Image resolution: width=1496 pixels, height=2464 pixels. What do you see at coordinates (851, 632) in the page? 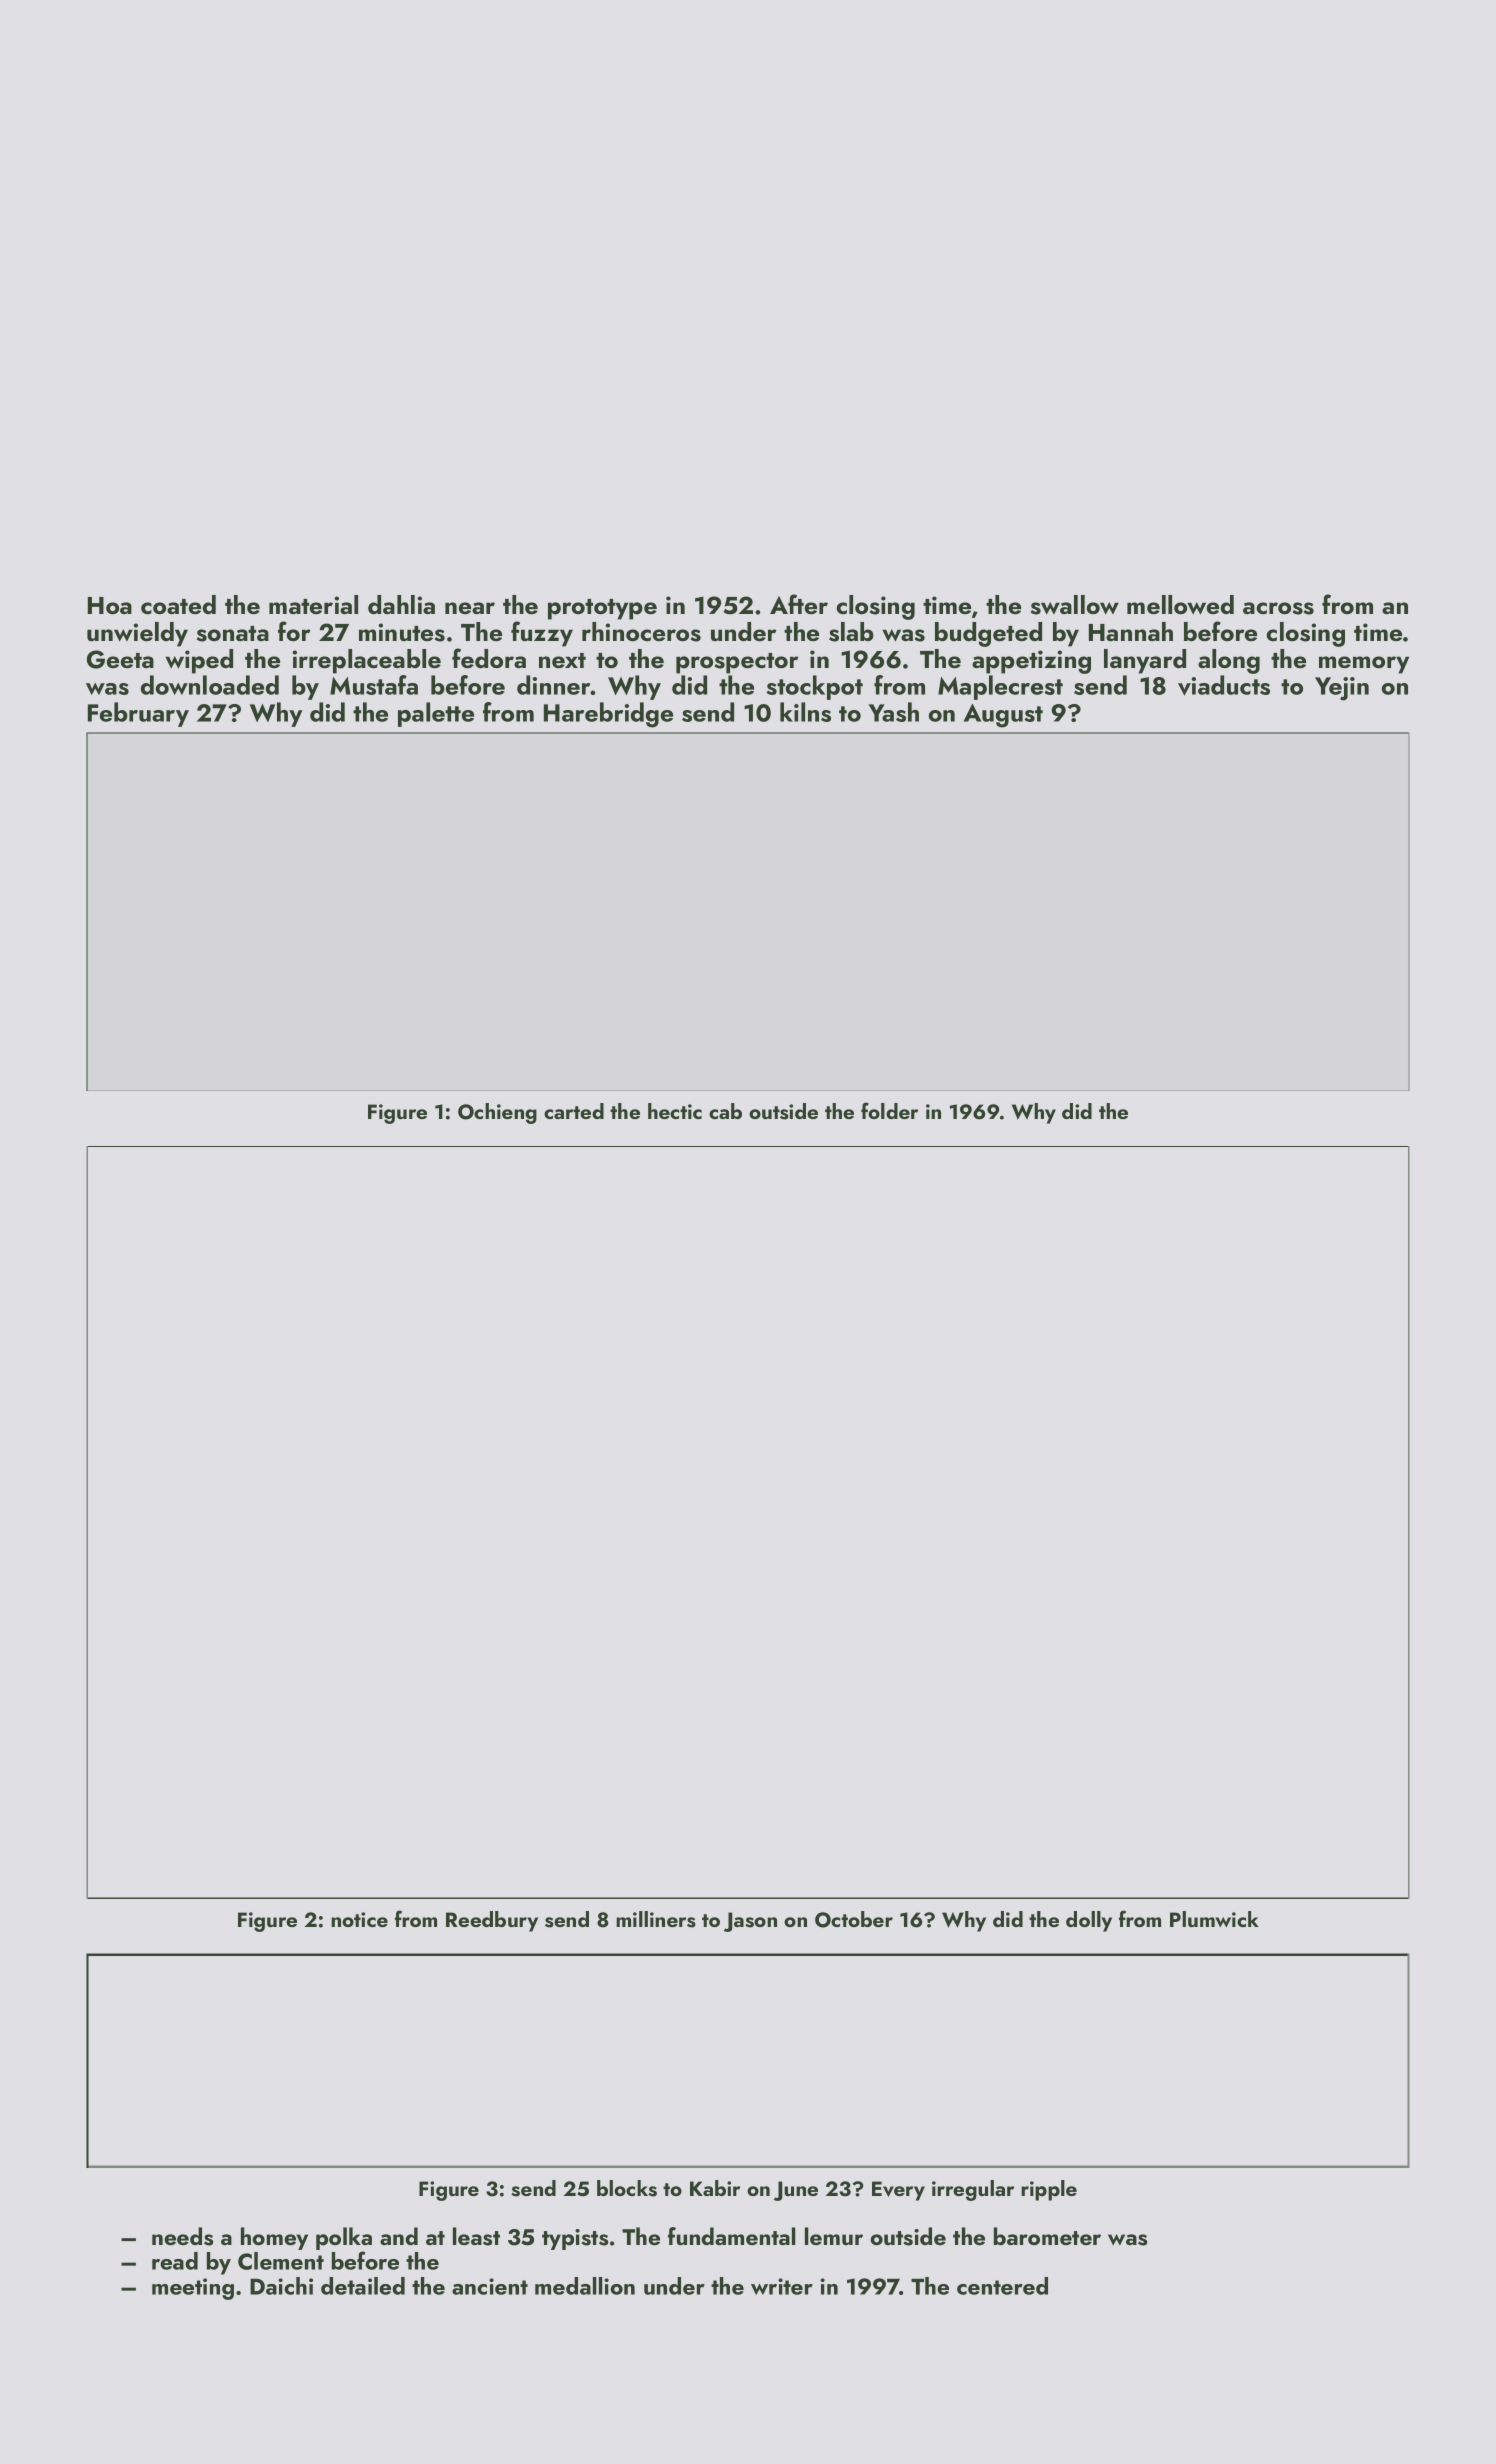
I see `slab` at bounding box center [851, 632].
